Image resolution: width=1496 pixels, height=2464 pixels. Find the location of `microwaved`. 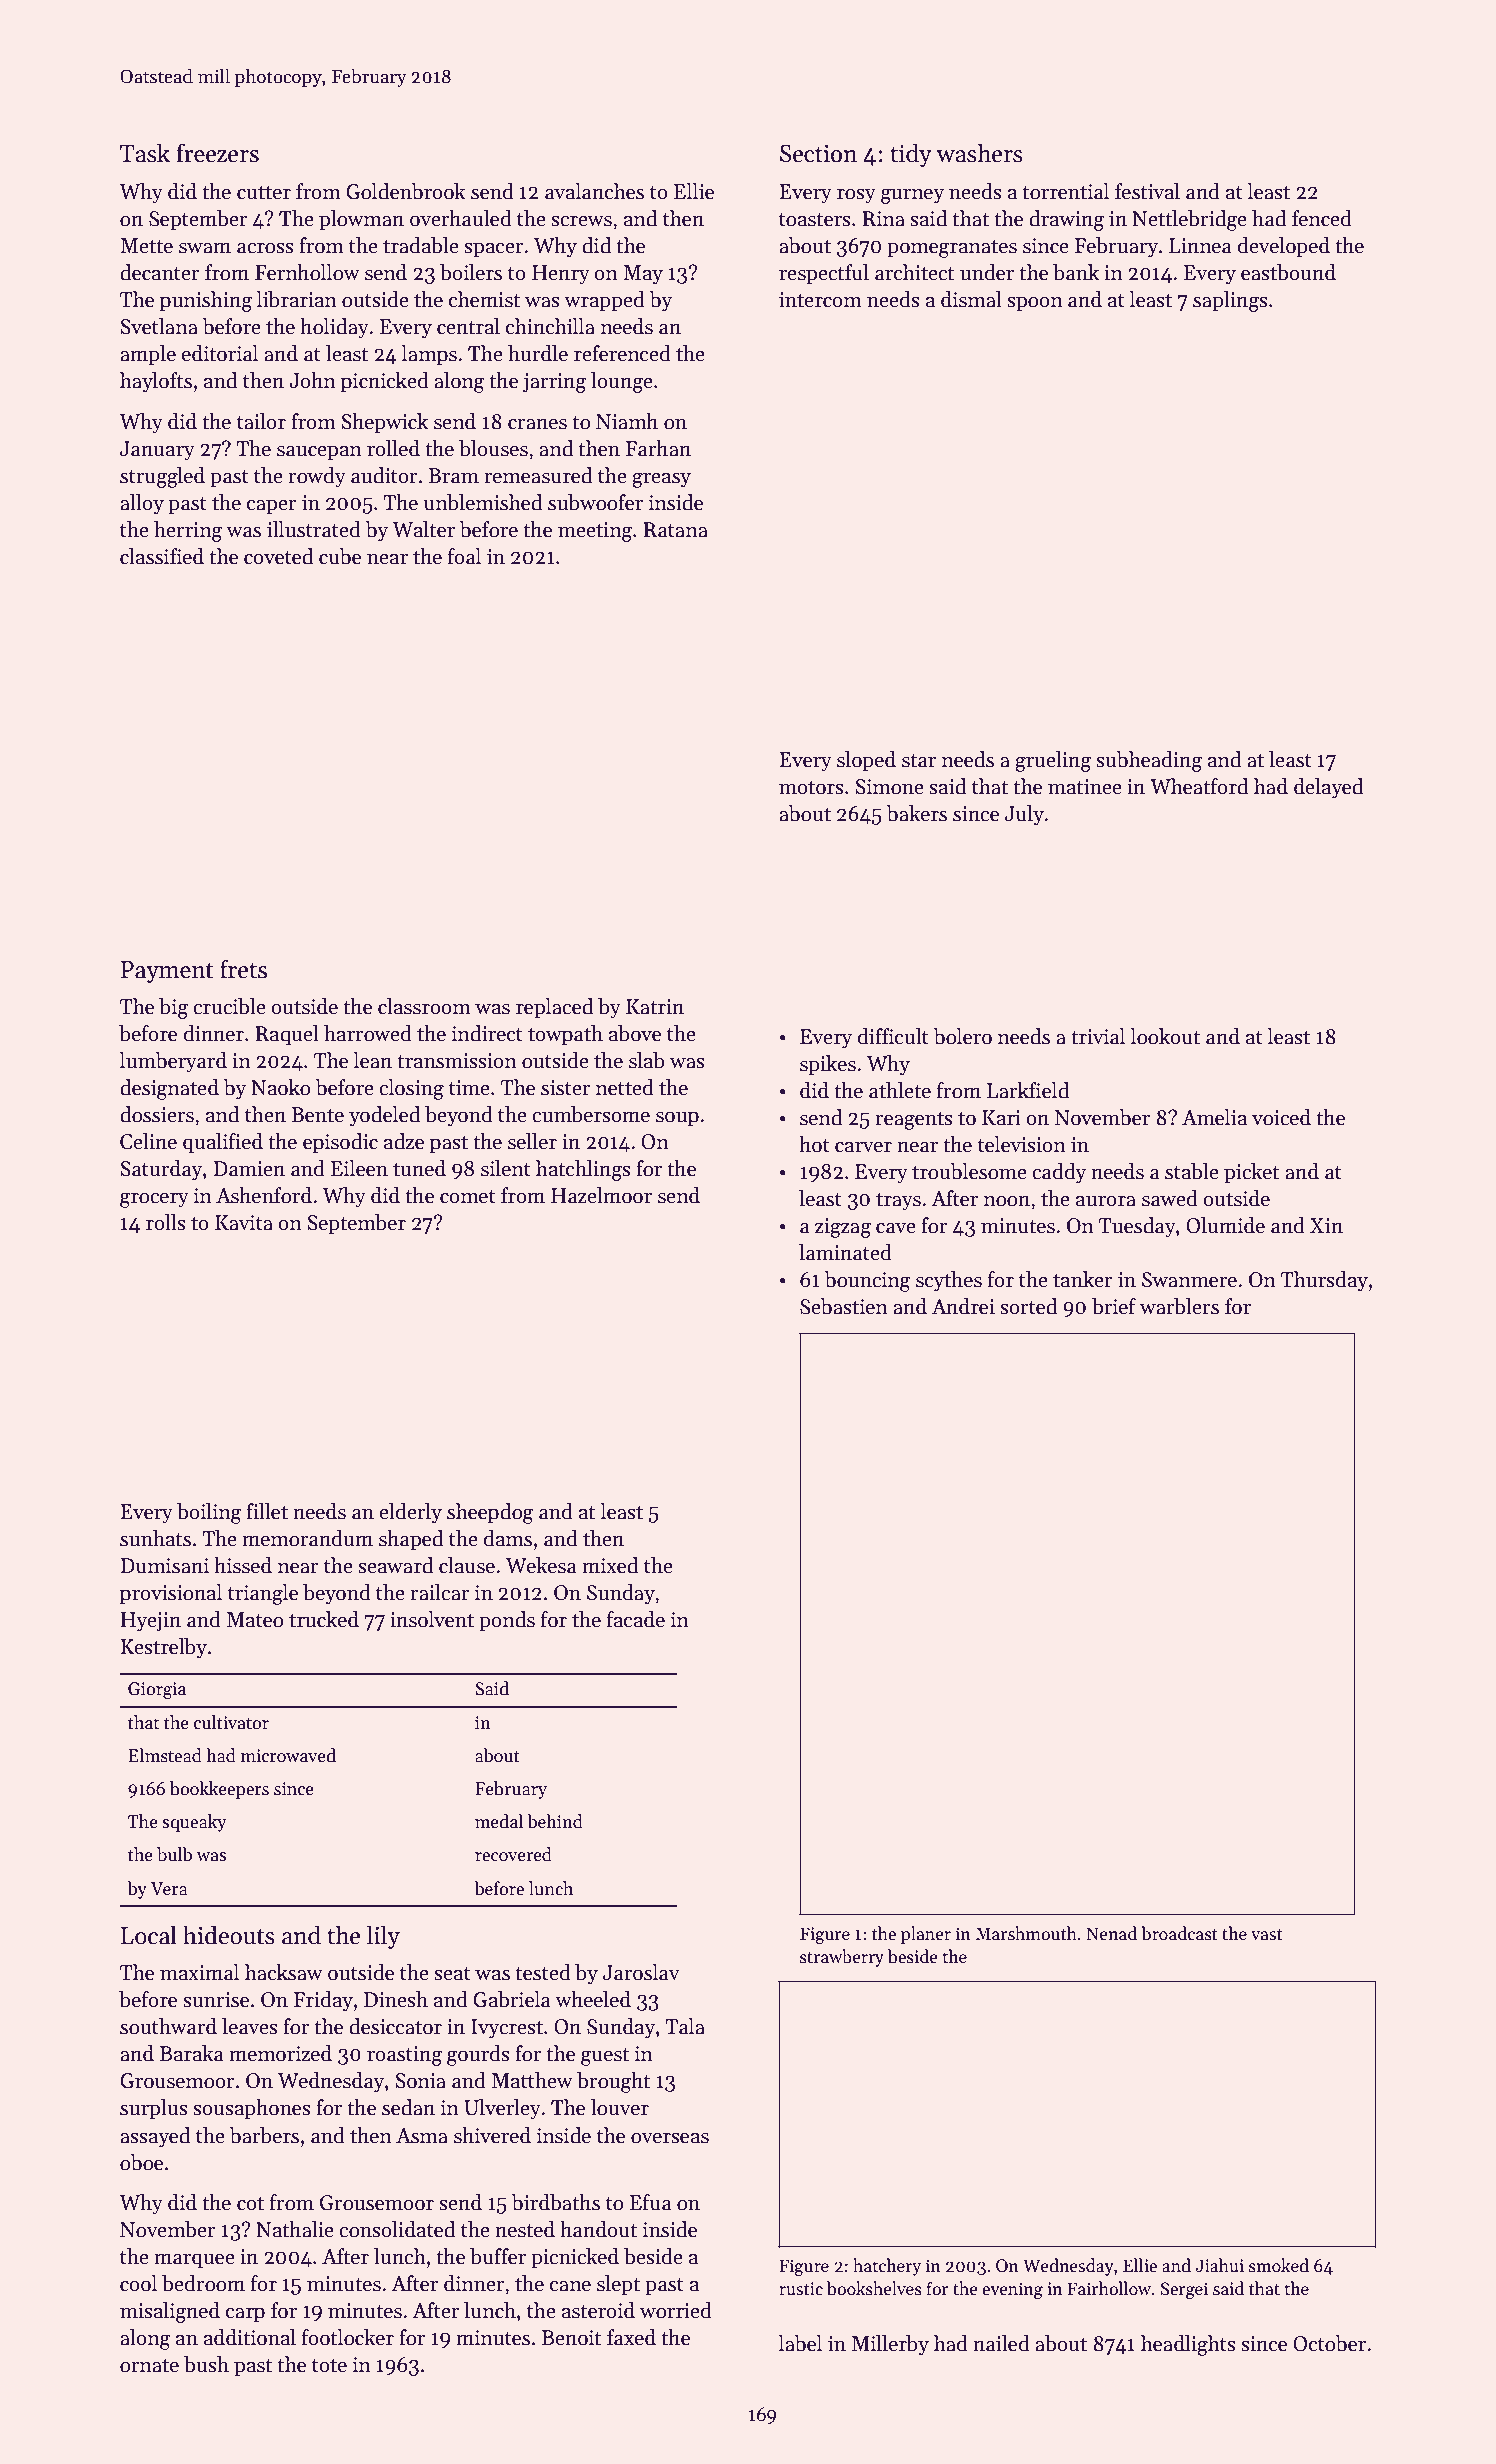

microwaved is located at coordinates (288, 1755).
